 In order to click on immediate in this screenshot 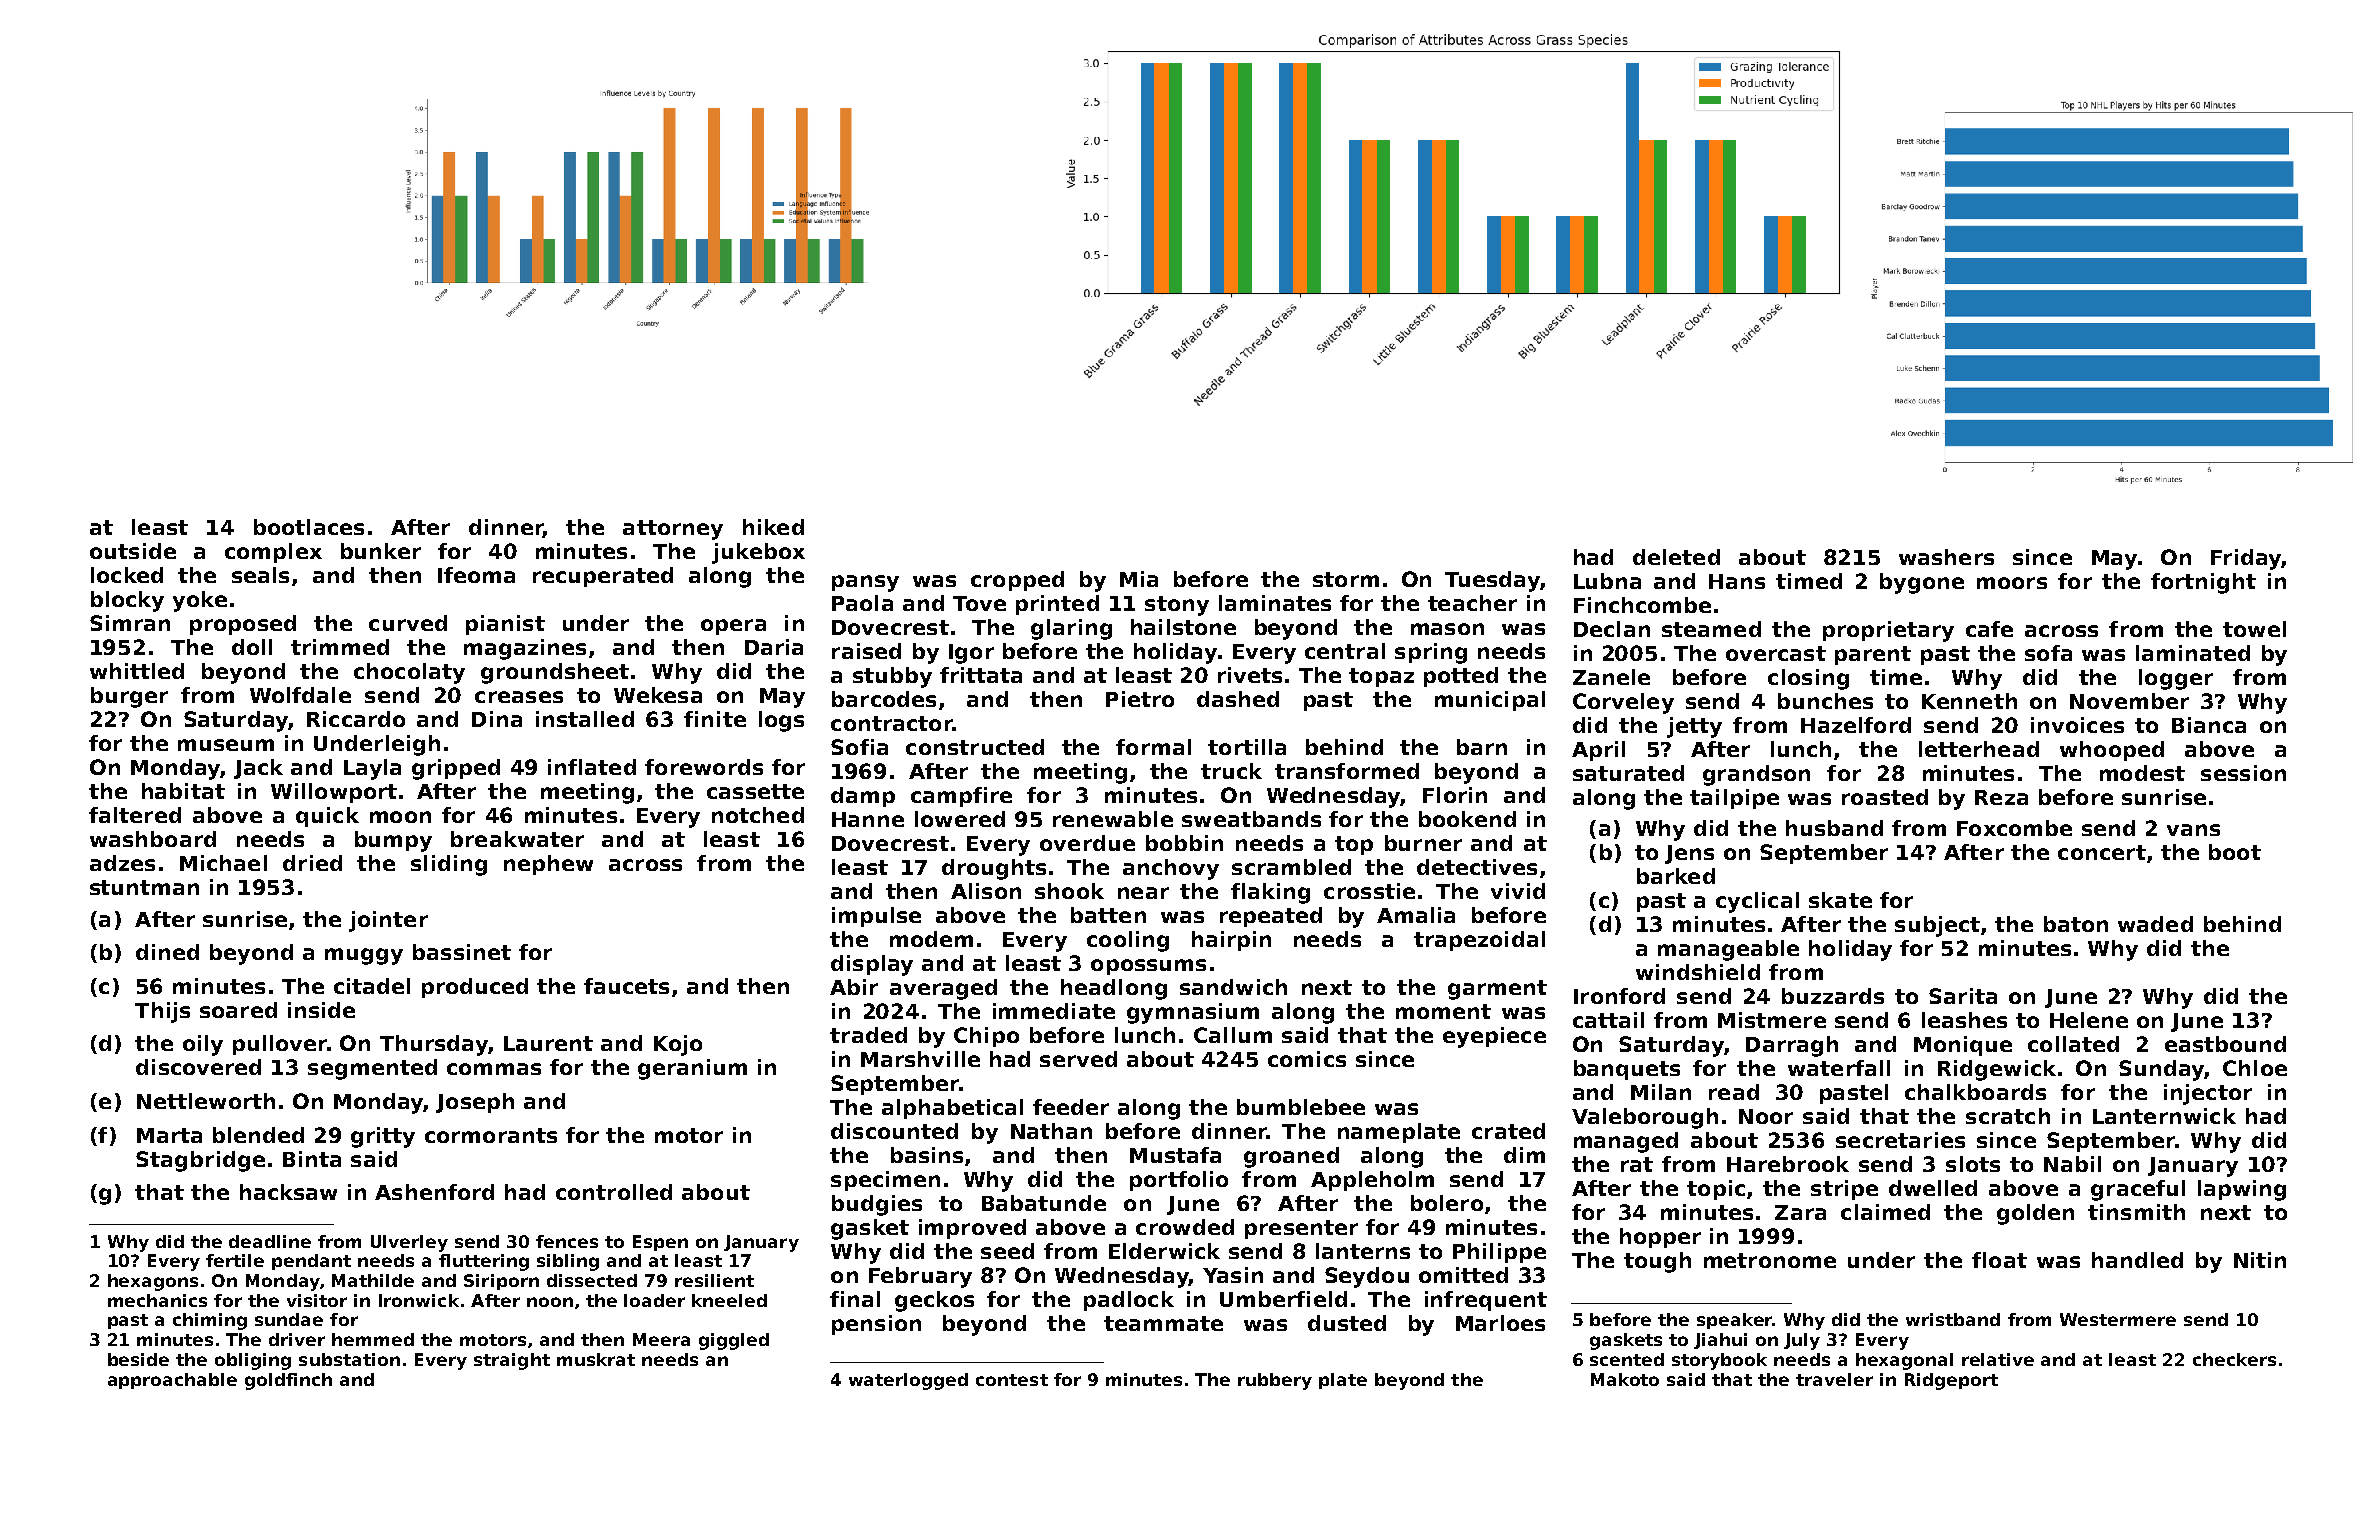, I will do `click(1054, 1011)`.
